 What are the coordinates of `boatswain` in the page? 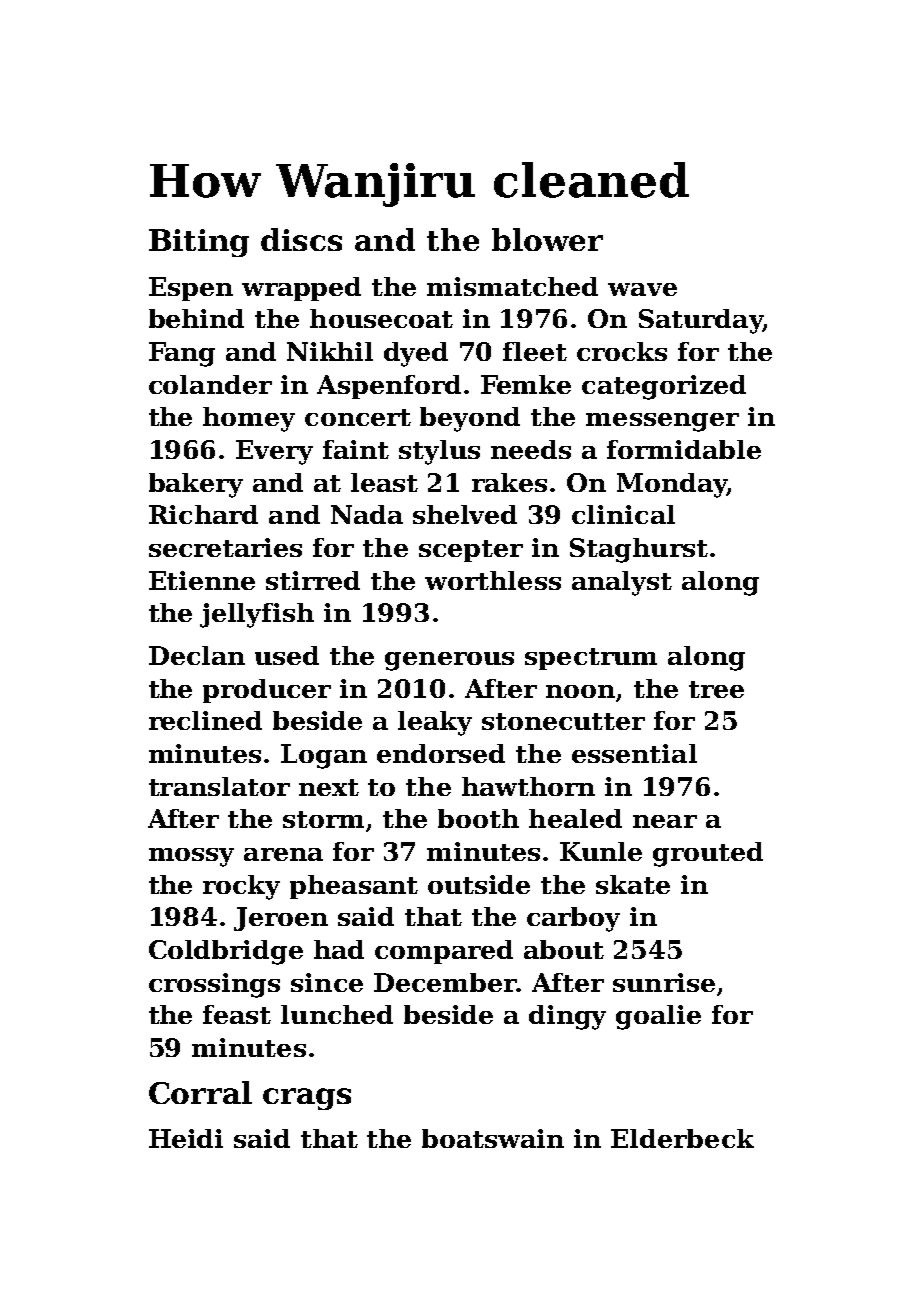 It's located at (493, 1138).
